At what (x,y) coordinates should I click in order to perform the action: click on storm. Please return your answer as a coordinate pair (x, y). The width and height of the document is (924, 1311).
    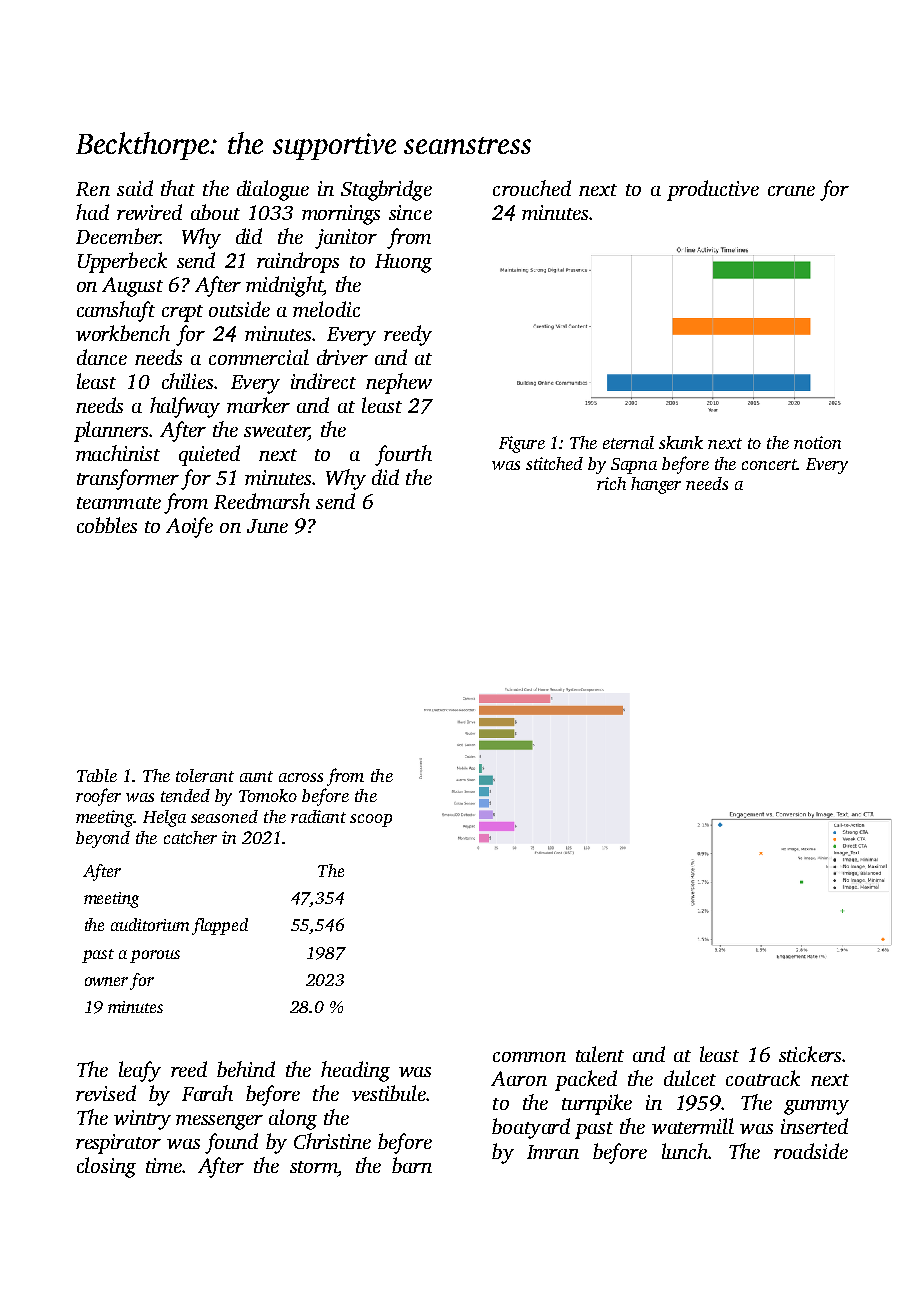
    Looking at the image, I should click on (314, 1167).
